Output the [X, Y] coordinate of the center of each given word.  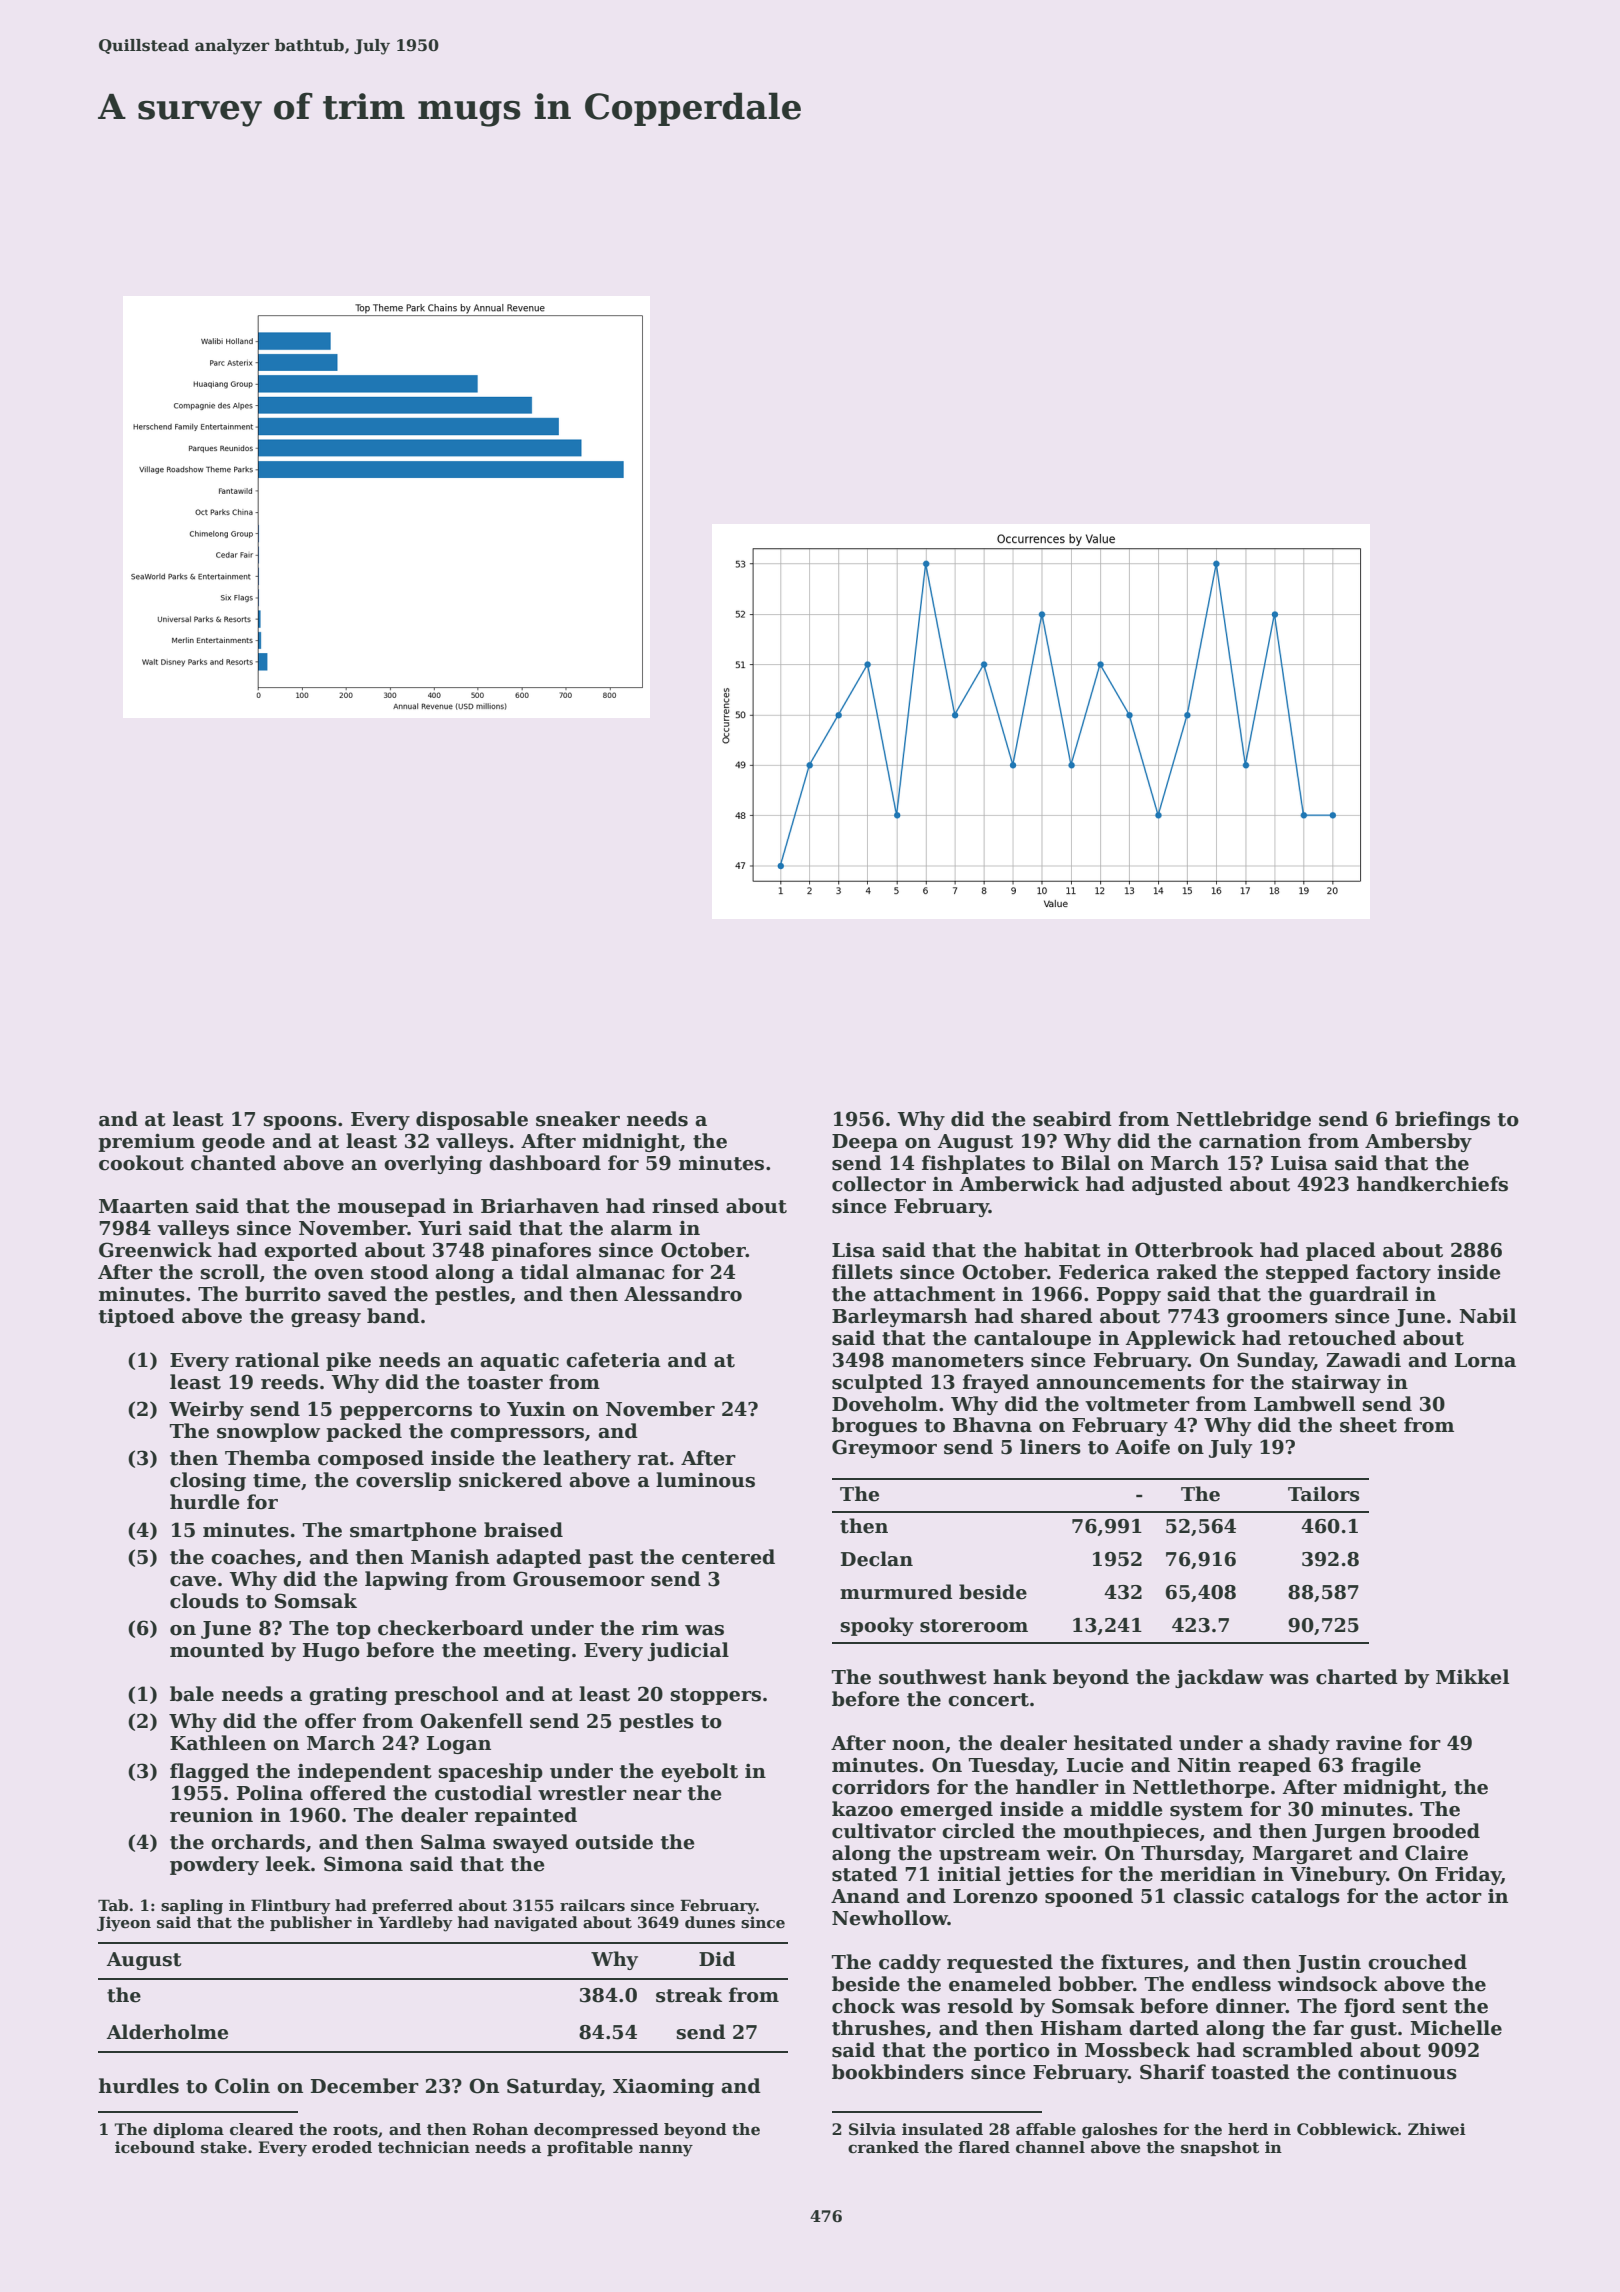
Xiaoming [663, 2087]
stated [865, 1874]
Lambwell [1304, 1404]
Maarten [144, 1206]
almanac [620, 1272]
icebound [155, 2147]
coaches [253, 1557]
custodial [483, 1793]
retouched [1342, 1338]
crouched [1417, 1962]
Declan [877, 1559]
